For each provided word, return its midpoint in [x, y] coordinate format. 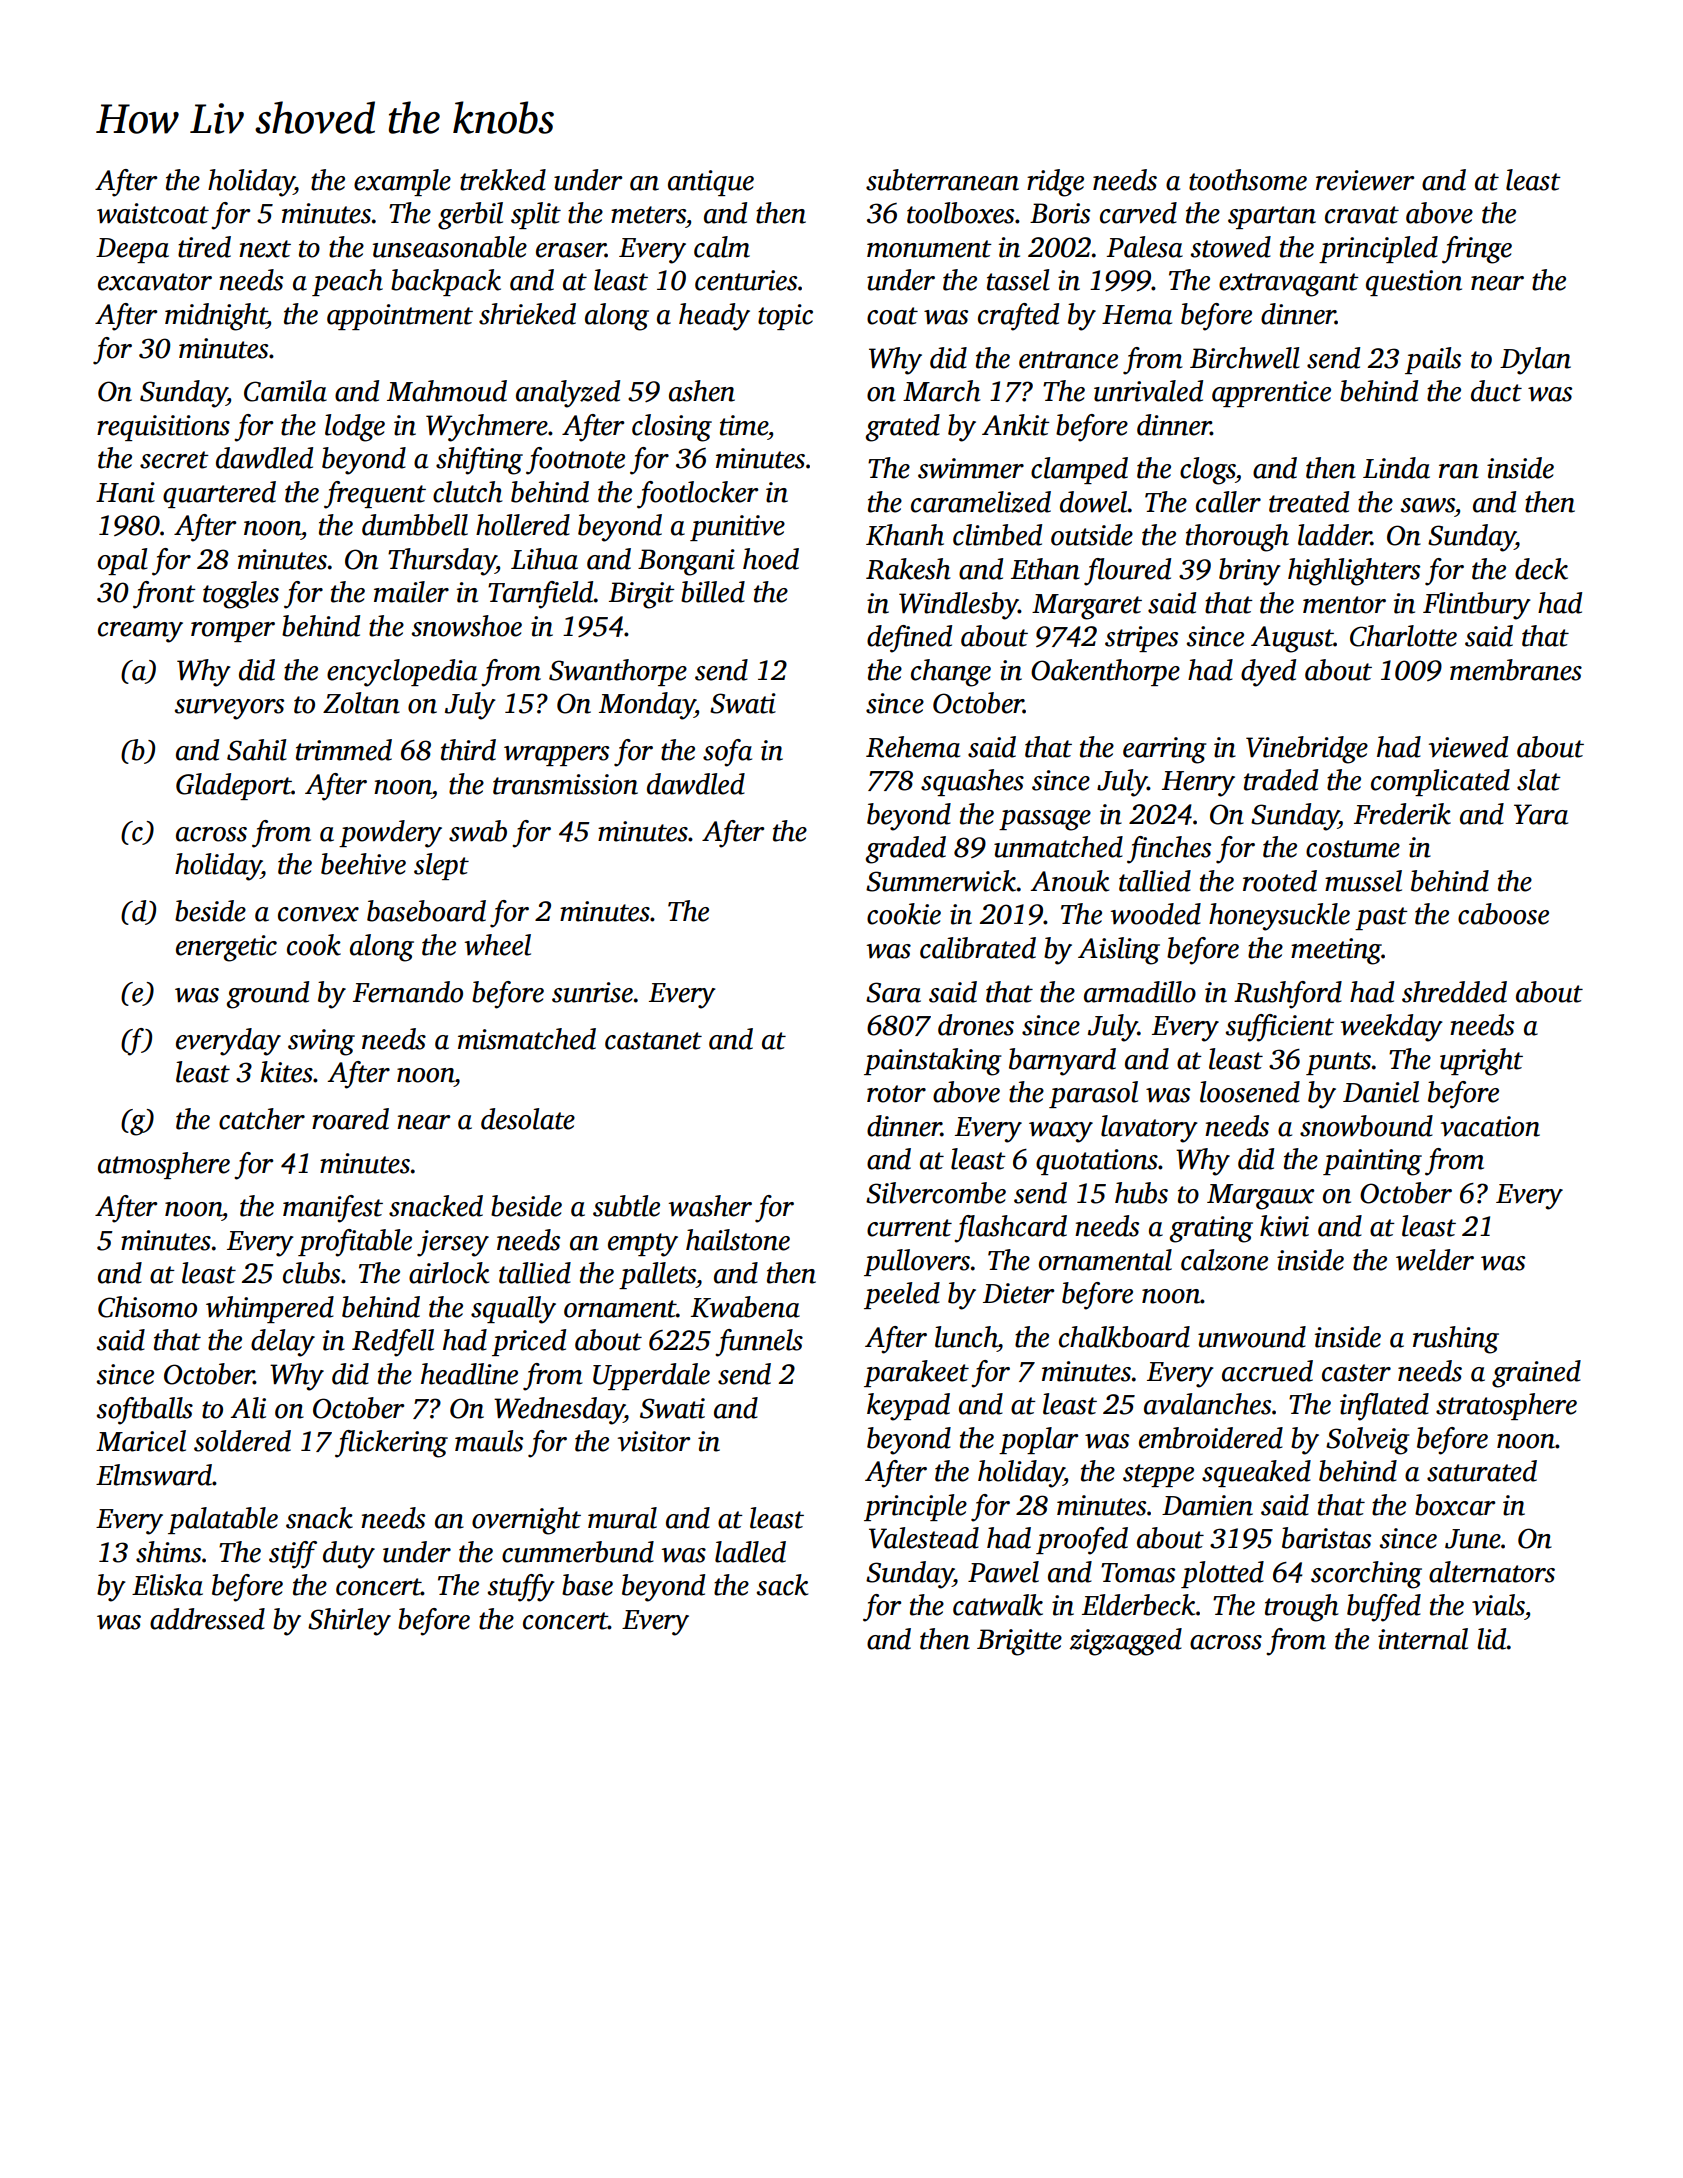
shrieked [527, 314]
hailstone [738, 1240]
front [164, 595]
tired [204, 247]
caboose [1503, 914]
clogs [1208, 471]
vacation [1490, 1126]
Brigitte [1019, 1642]
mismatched [527, 1039]
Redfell [393, 1343]
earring [1165, 750]
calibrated [978, 948]
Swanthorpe [618, 672]
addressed [207, 1619]
